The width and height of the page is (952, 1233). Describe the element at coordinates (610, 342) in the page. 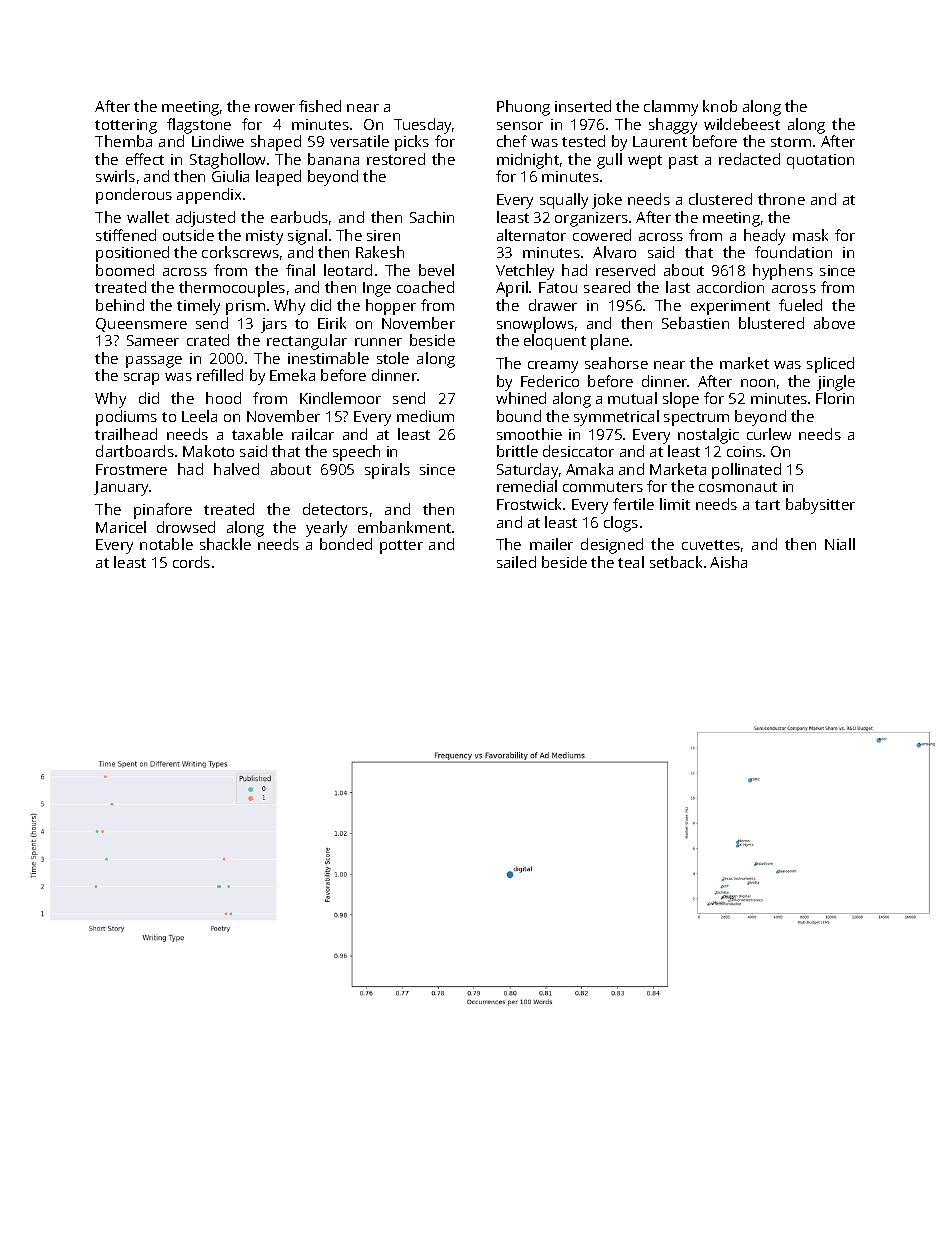

I see `plane` at that location.
